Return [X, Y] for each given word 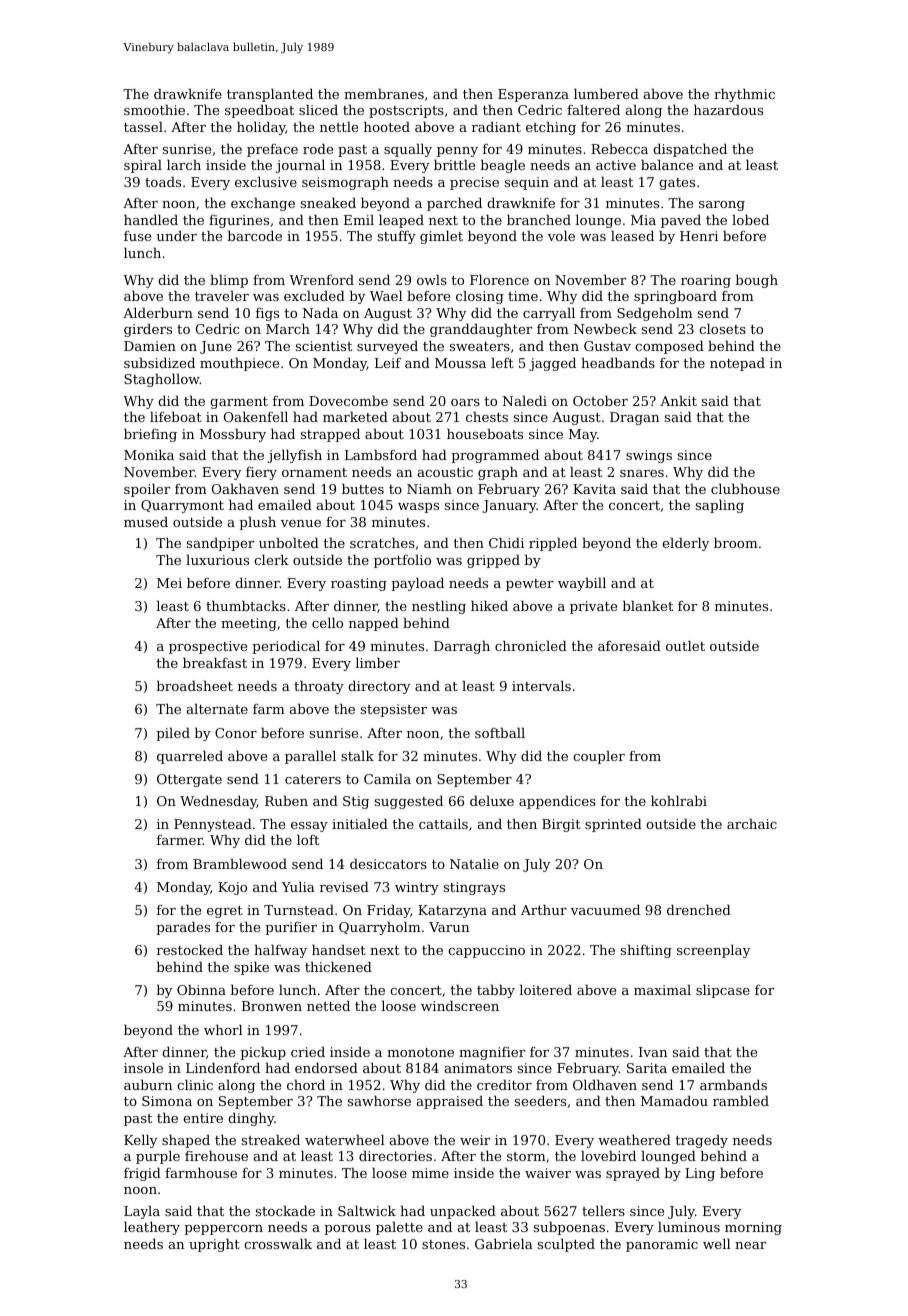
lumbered [606, 93]
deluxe [492, 800]
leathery [152, 1228]
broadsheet [194, 685]
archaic [752, 823]
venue [301, 523]
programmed [495, 456]
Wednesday [218, 802]
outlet [685, 645]
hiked [489, 605]
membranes [384, 93]
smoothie [154, 109]
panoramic [662, 1245]
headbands [618, 362]
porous [347, 1230]
